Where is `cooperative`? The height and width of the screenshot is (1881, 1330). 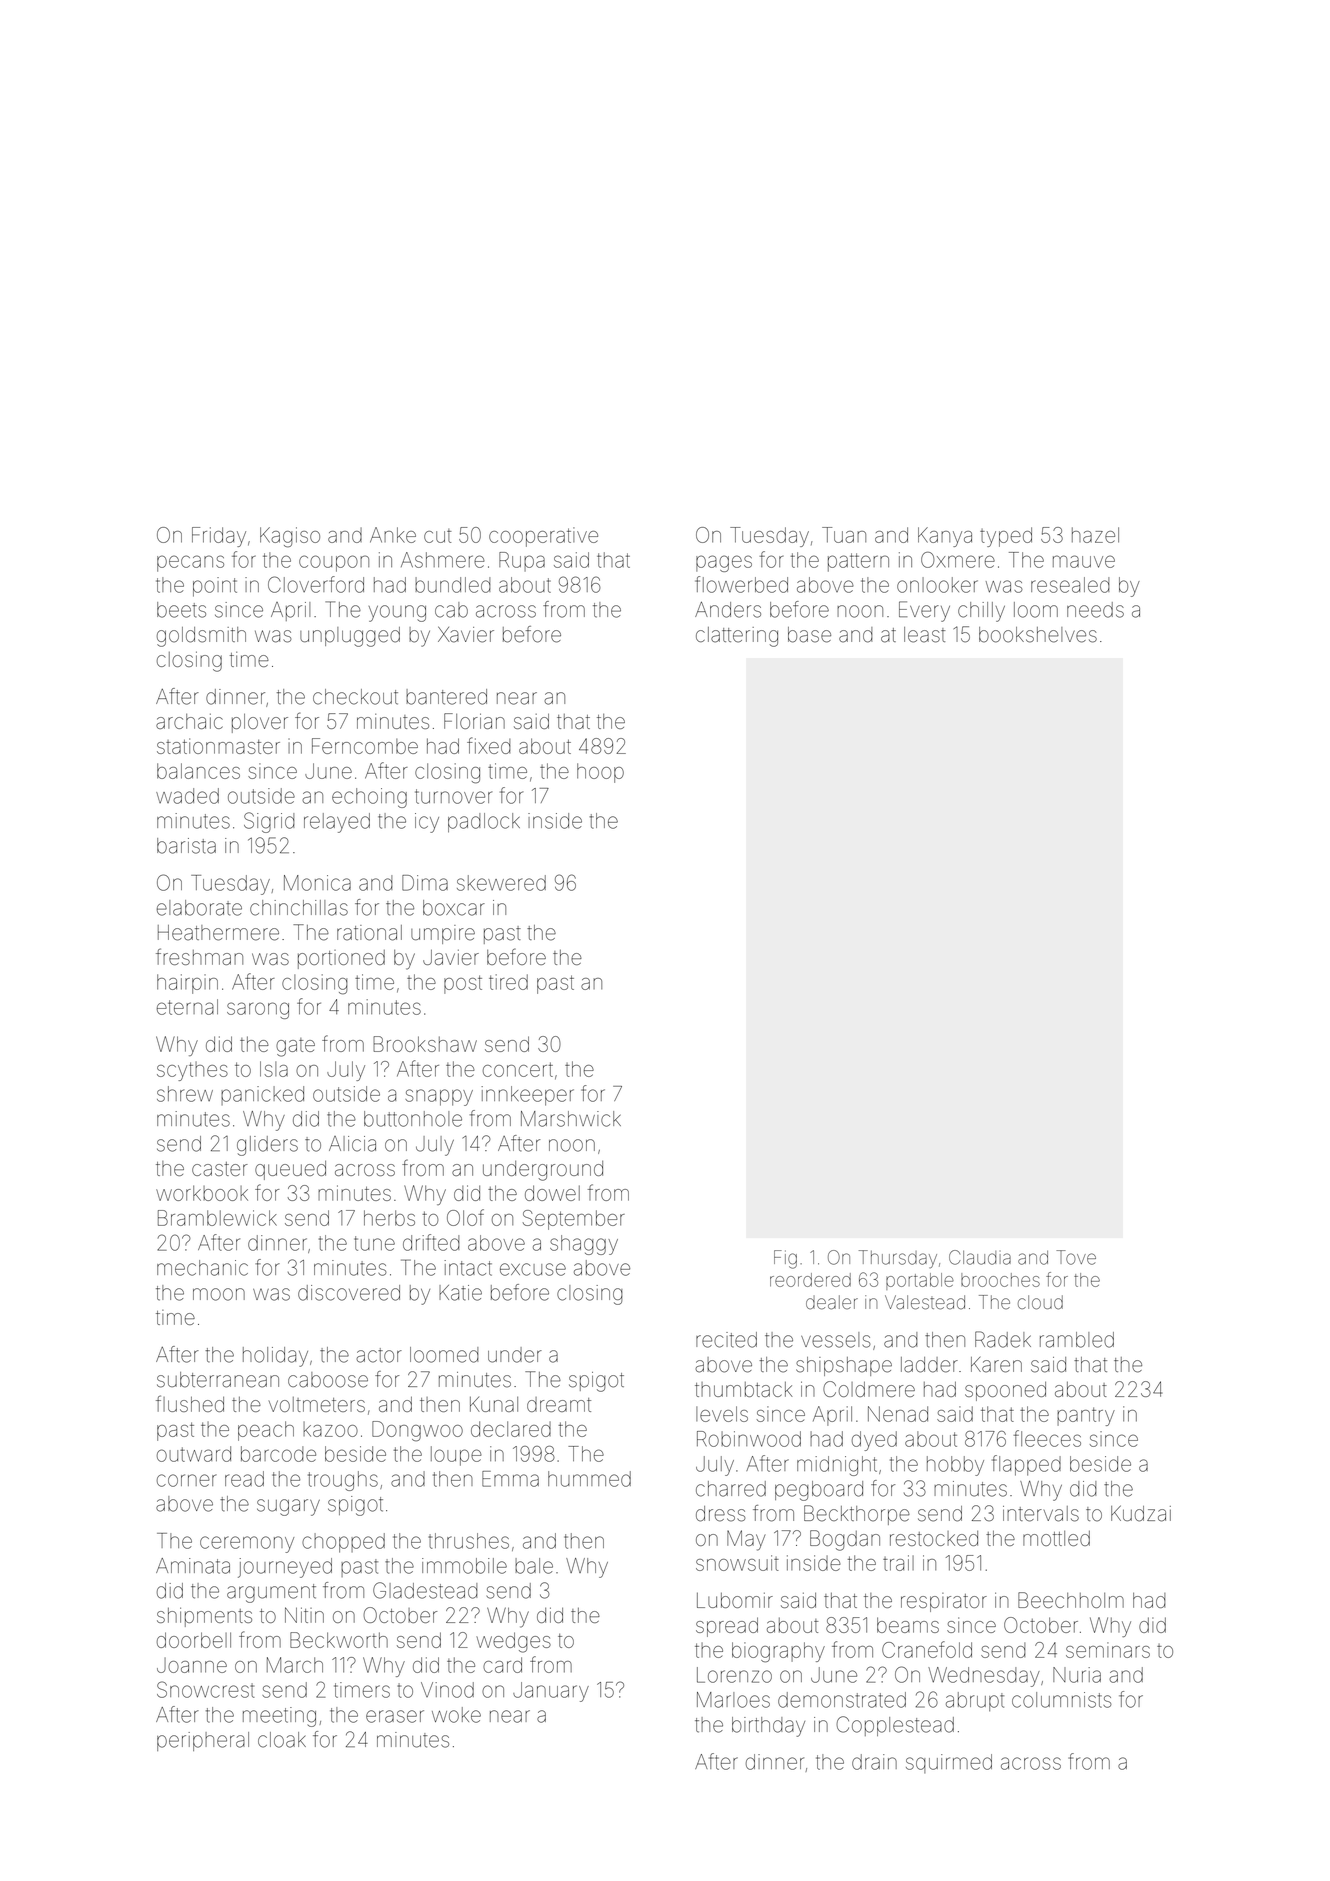 cooperative is located at coordinates (543, 537).
